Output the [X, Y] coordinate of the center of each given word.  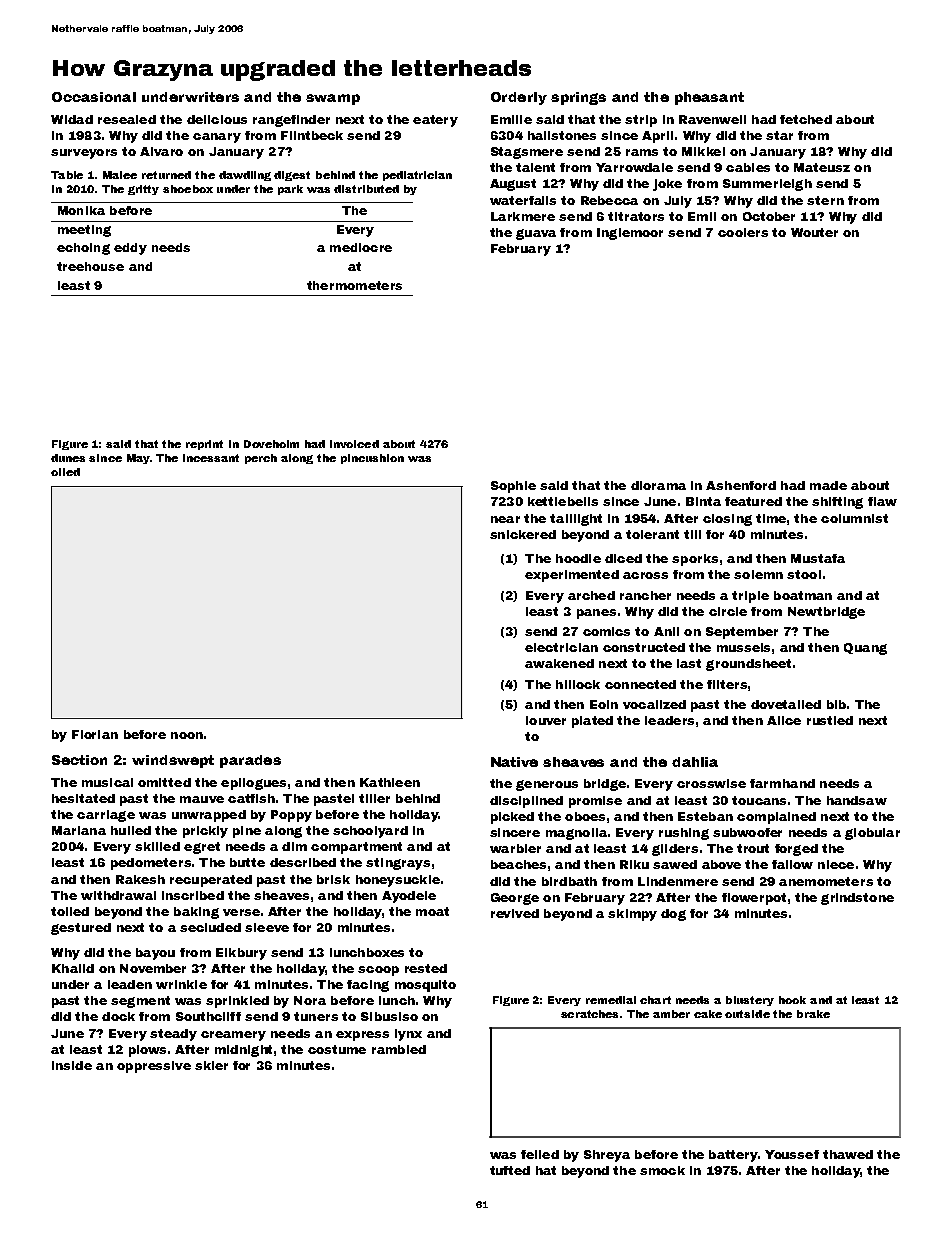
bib [836, 704]
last [689, 663]
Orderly [519, 98]
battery [733, 1156]
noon [187, 735]
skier [211, 1065]
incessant [211, 458]
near [505, 519]
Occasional [94, 97]
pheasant [709, 98]
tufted [510, 1170]
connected [640, 684]
